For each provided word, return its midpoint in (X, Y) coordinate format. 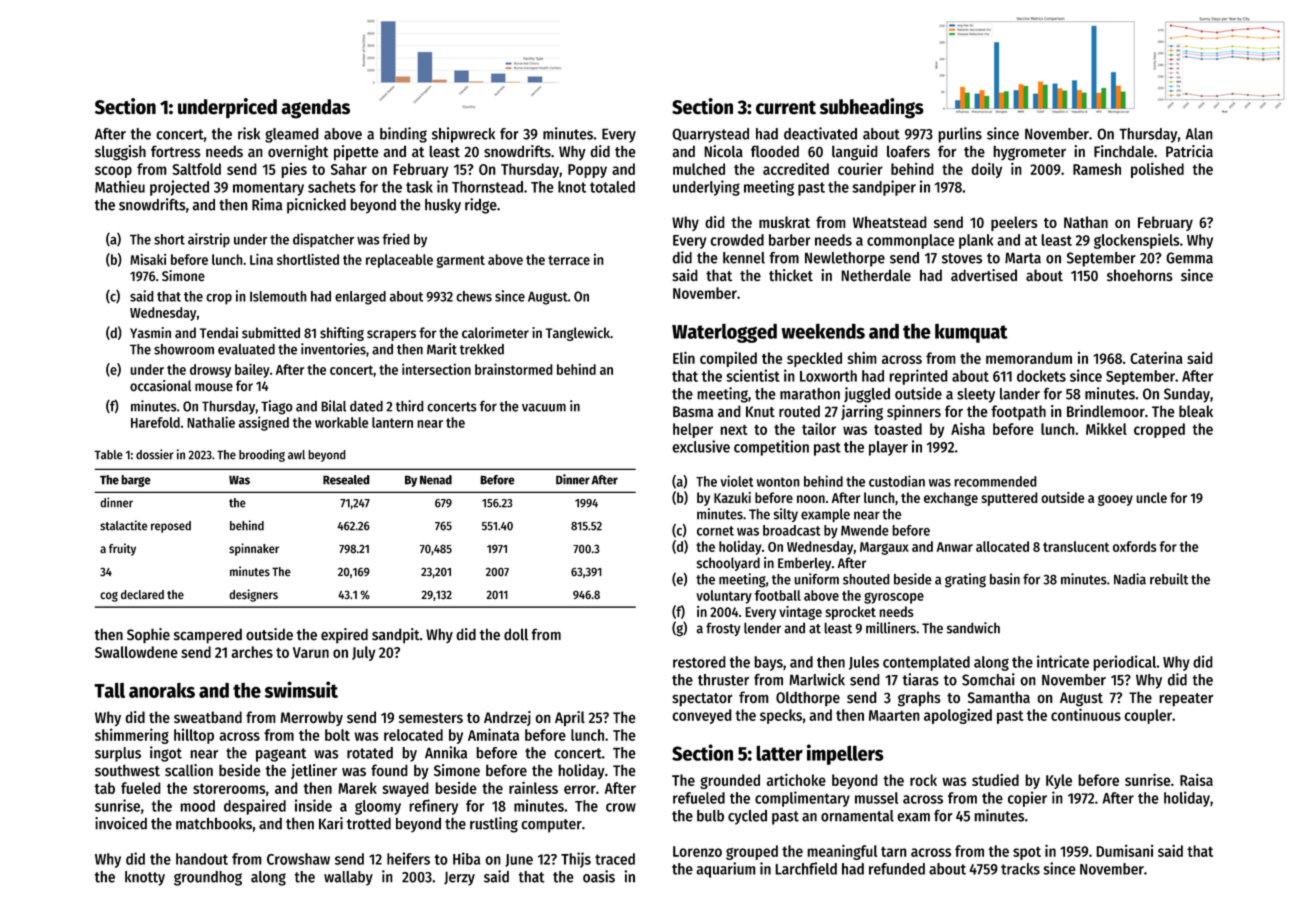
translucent (1076, 546)
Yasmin (150, 332)
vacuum (544, 407)
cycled (747, 817)
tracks (1020, 869)
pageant (281, 755)
